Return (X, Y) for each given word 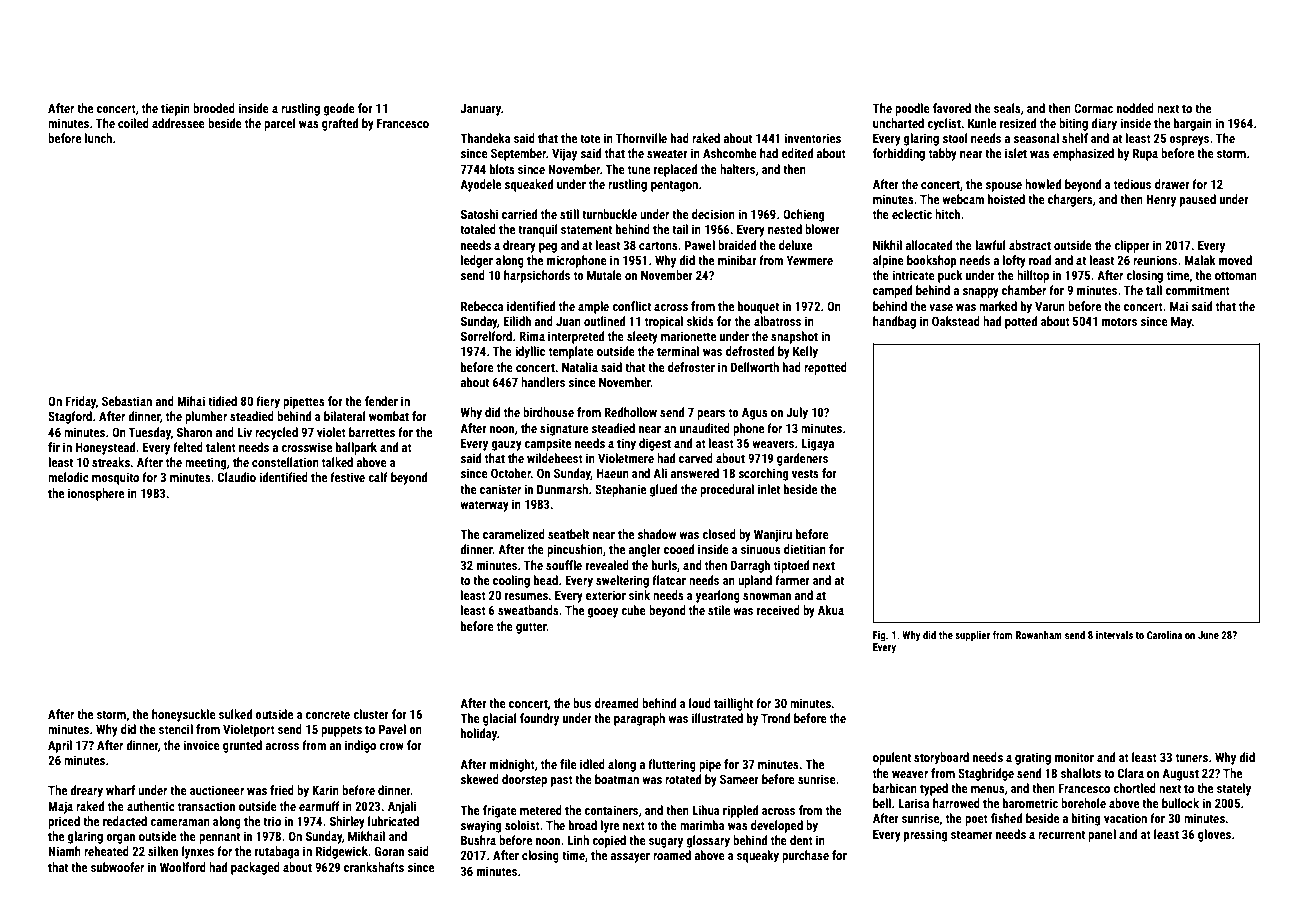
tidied (222, 401)
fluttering (672, 765)
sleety (642, 337)
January (480, 110)
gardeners (802, 459)
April (60, 746)
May (1181, 322)
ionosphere (96, 494)
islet (1016, 153)
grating (1033, 758)
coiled (133, 123)
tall (1154, 290)
